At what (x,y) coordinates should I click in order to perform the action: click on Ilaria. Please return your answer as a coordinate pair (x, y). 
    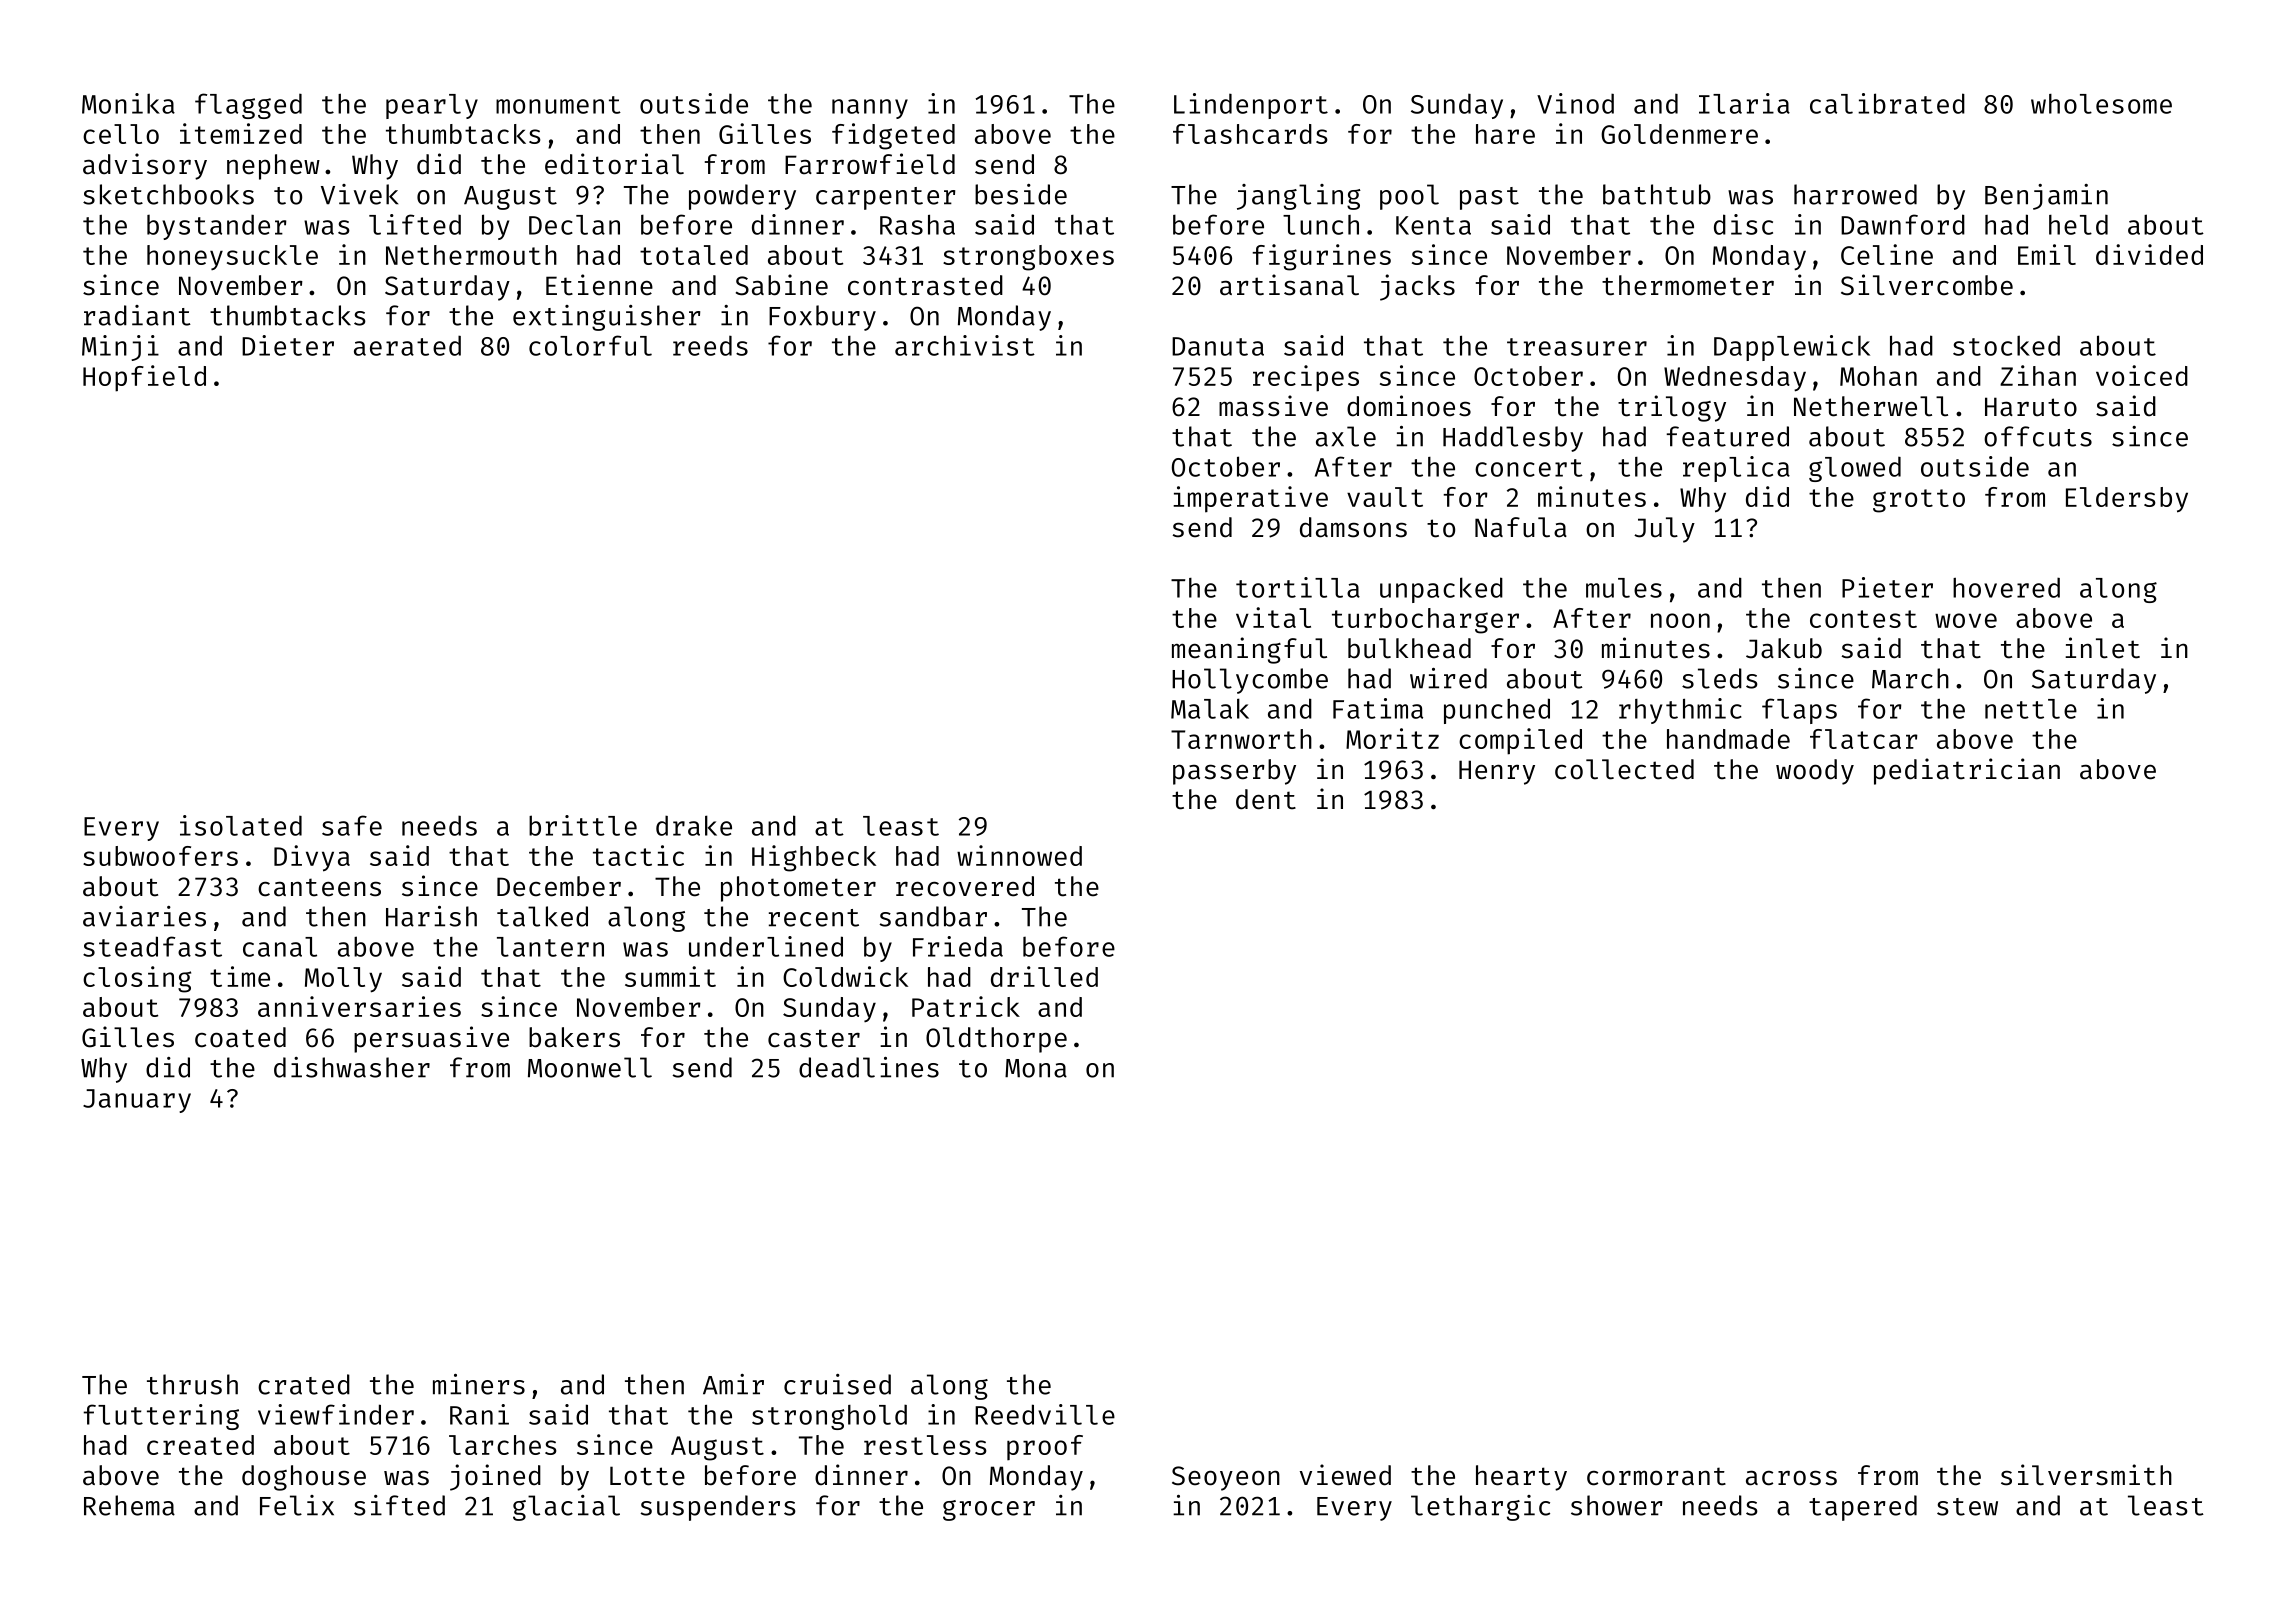
    Looking at the image, I should click on (1744, 103).
